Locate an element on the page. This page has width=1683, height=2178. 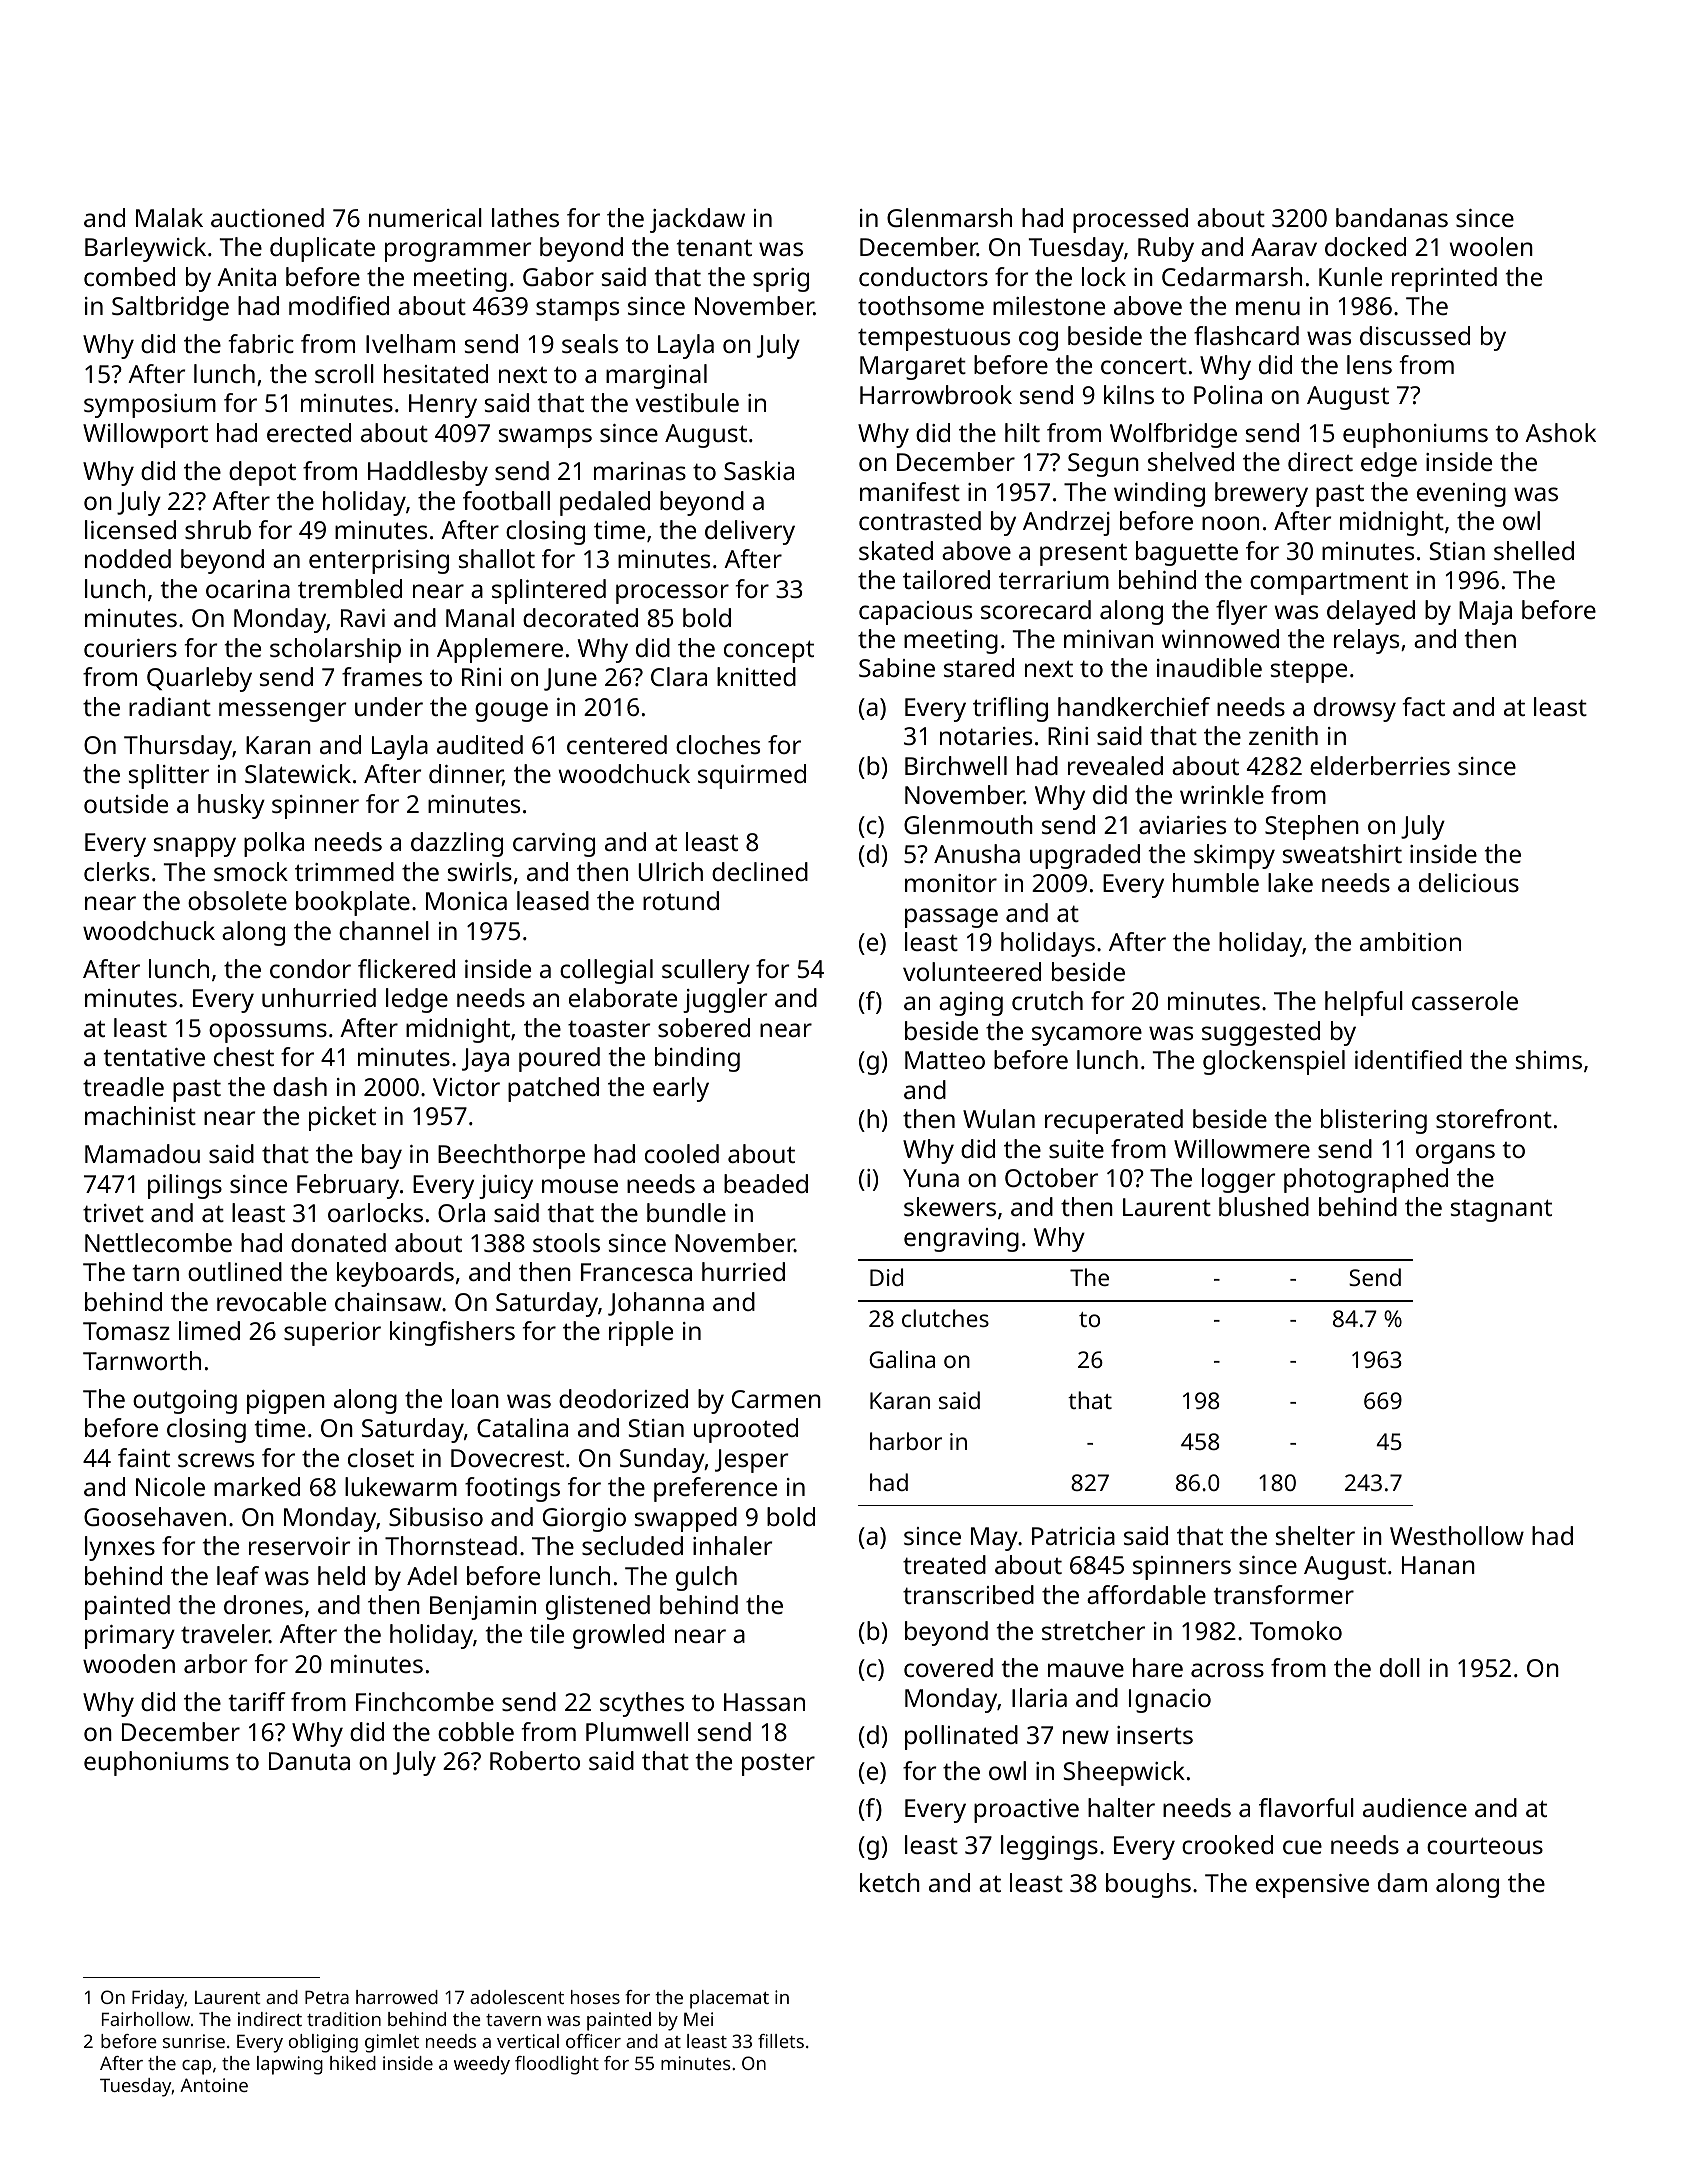
symposium is located at coordinates (150, 406).
